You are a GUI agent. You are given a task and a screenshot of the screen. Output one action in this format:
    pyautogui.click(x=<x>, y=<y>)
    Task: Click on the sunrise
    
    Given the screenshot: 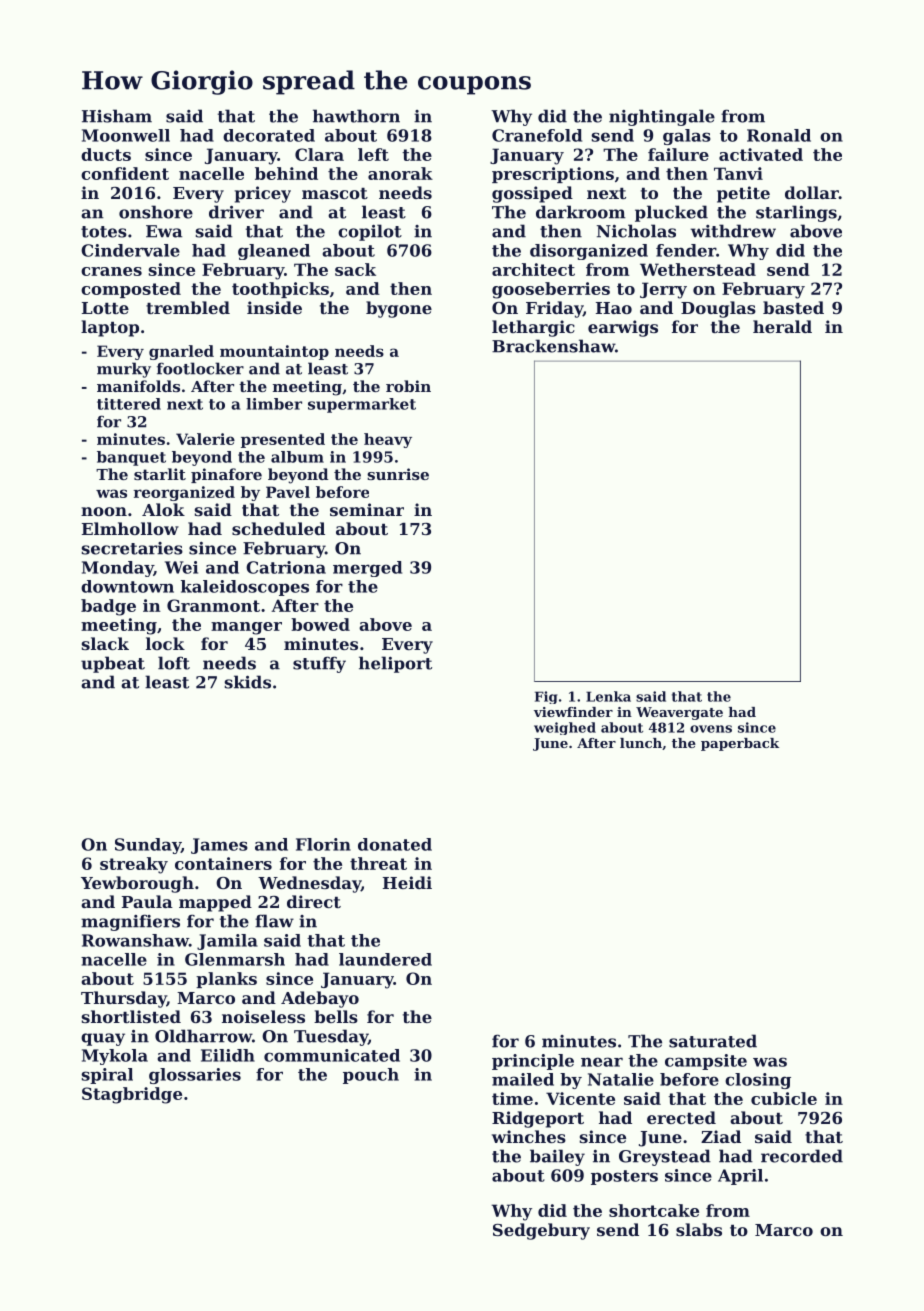 What is the action you would take?
    pyautogui.click(x=398, y=474)
